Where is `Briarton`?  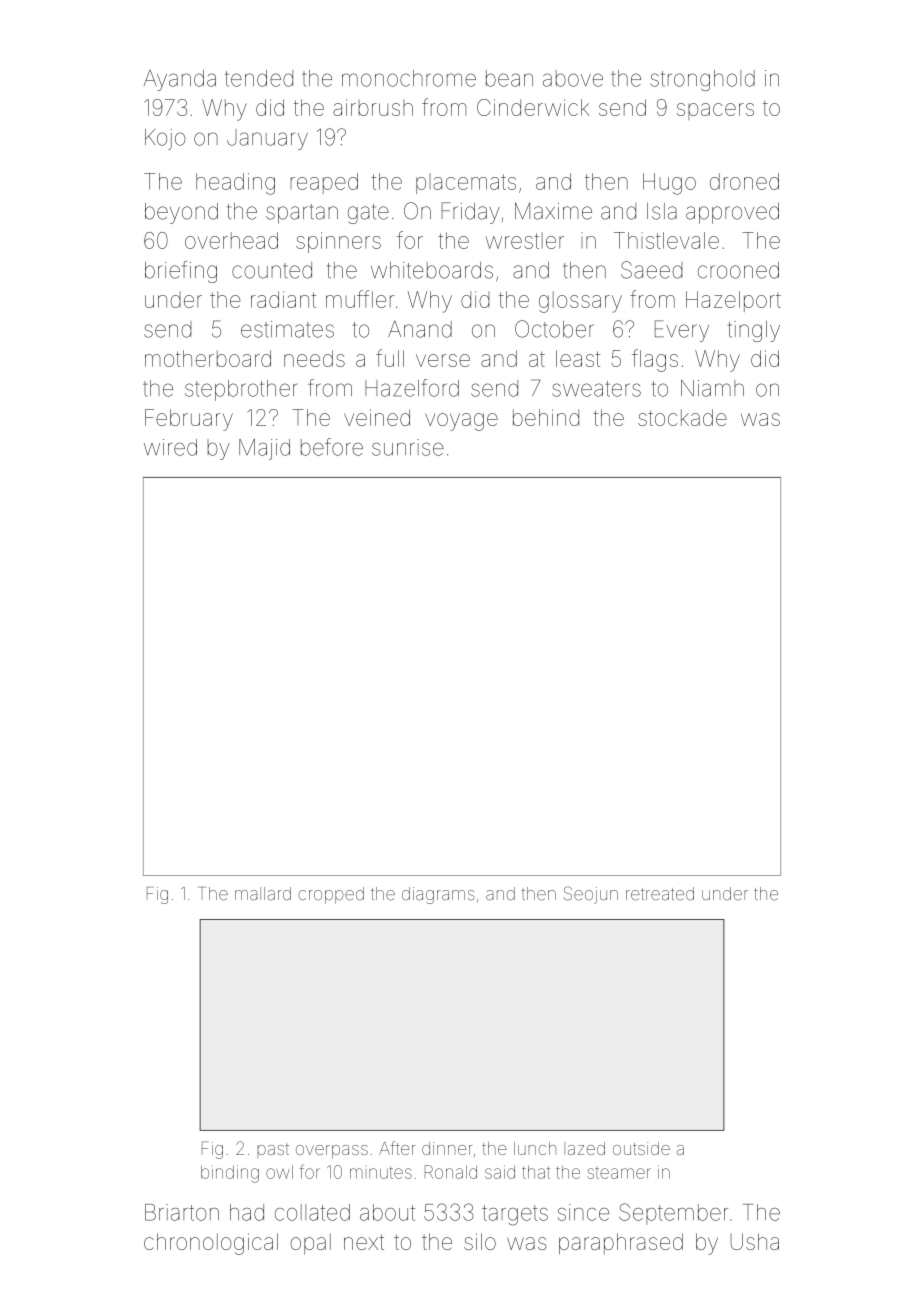 Briarton is located at coordinates (182, 1212).
